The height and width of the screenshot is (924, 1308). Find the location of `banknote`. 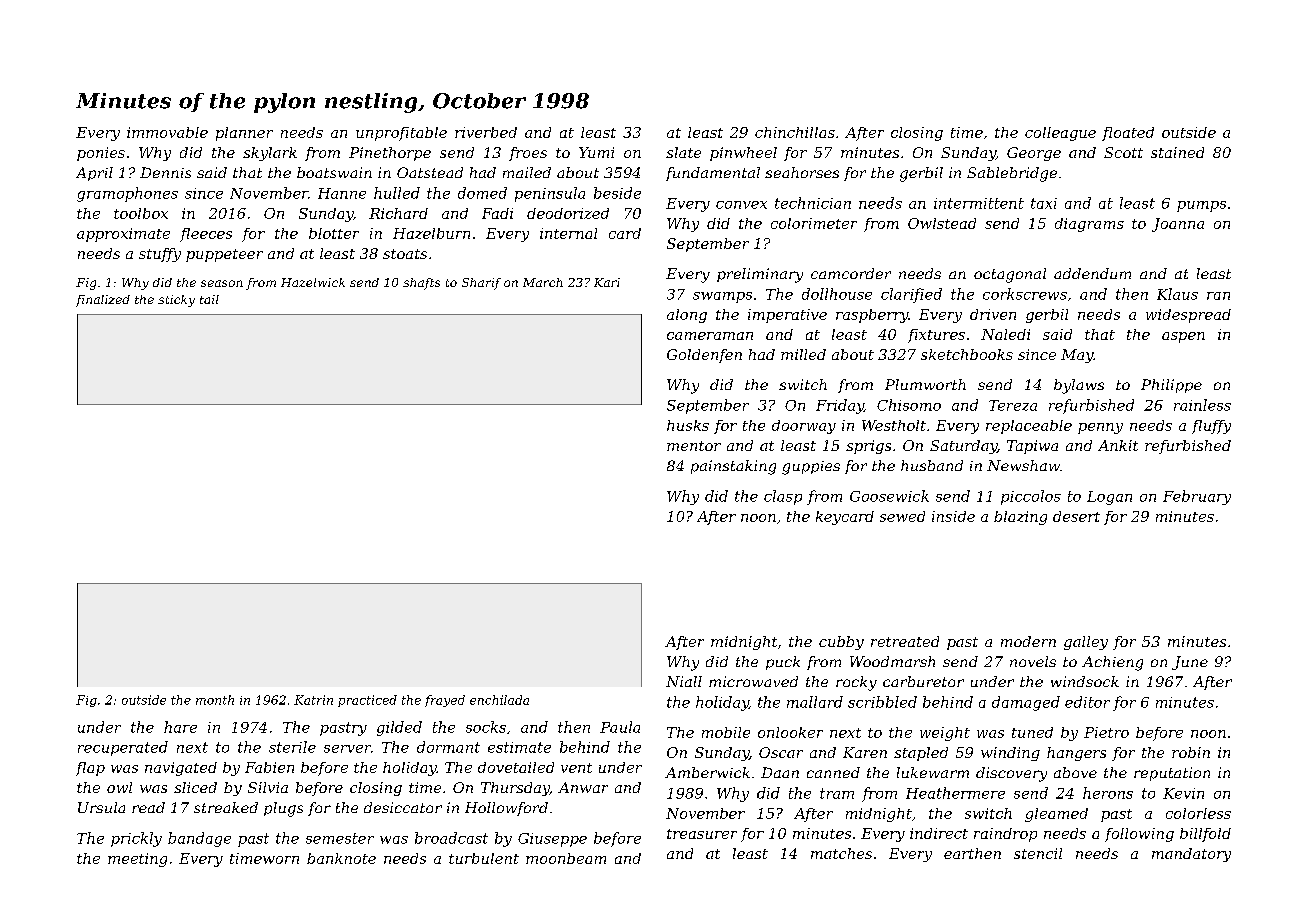

banknote is located at coordinates (341, 858).
